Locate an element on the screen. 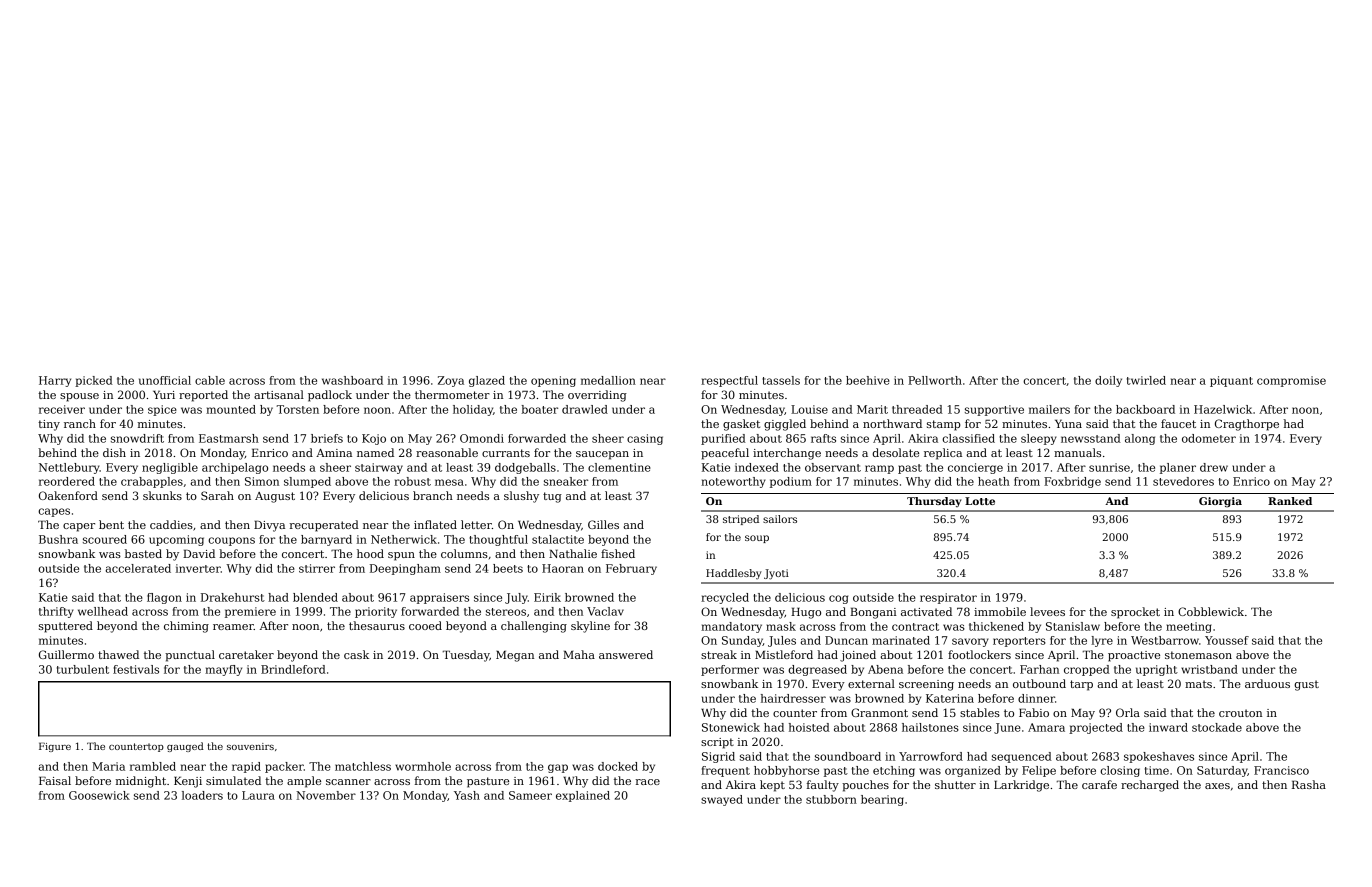 This screenshot has height=887, width=1372. hairdresser is located at coordinates (793, 698).
